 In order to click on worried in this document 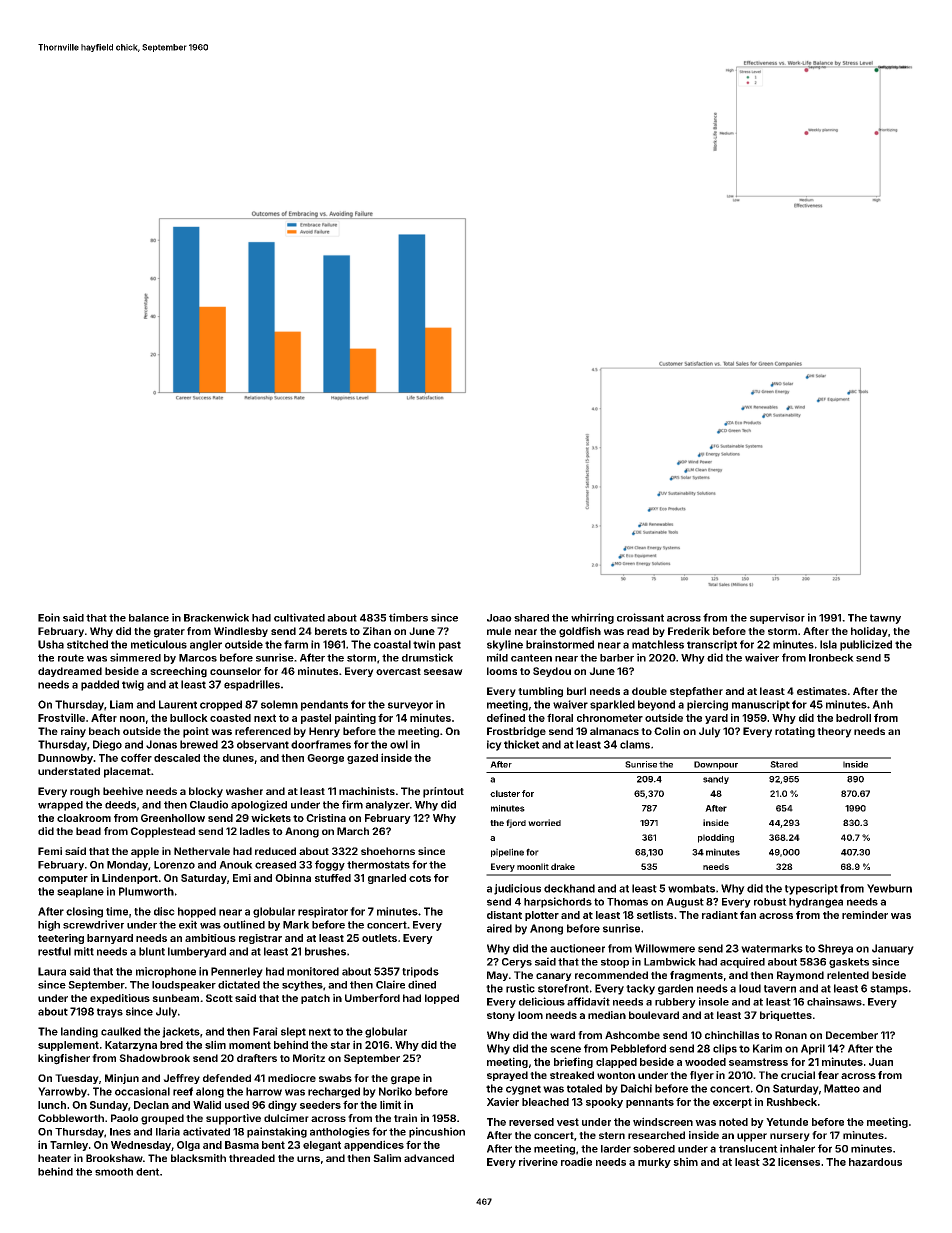, I will do `click(544, 822)`.
